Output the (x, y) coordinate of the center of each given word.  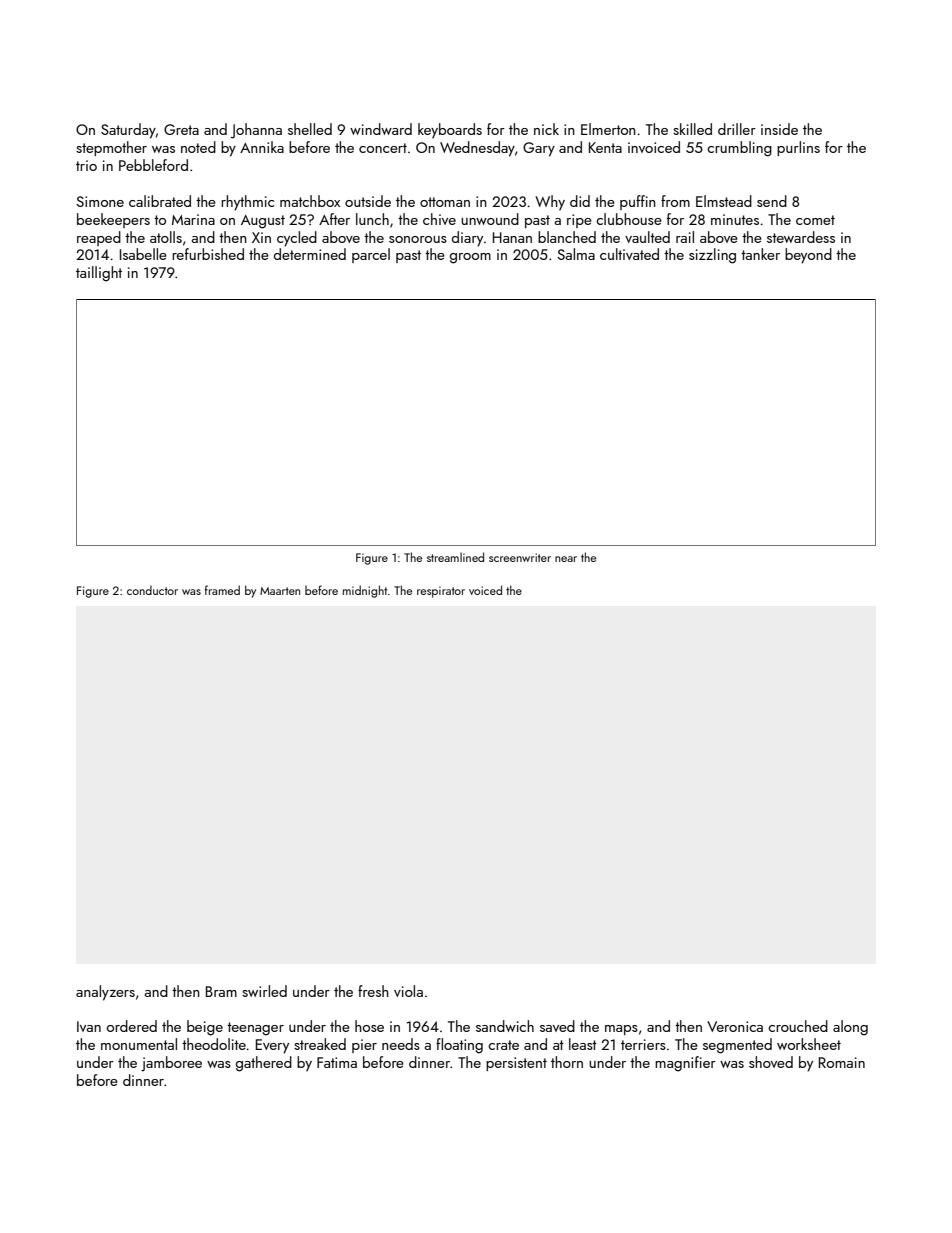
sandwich (505, 1026)
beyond (808, 256)
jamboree (171, 1064)
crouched (798, 1026)
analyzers (105, 993)
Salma (576, 254)
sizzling (712, 256)
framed (222, 590)
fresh (373, 991)
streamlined (455, 557)
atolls (166, 237)
